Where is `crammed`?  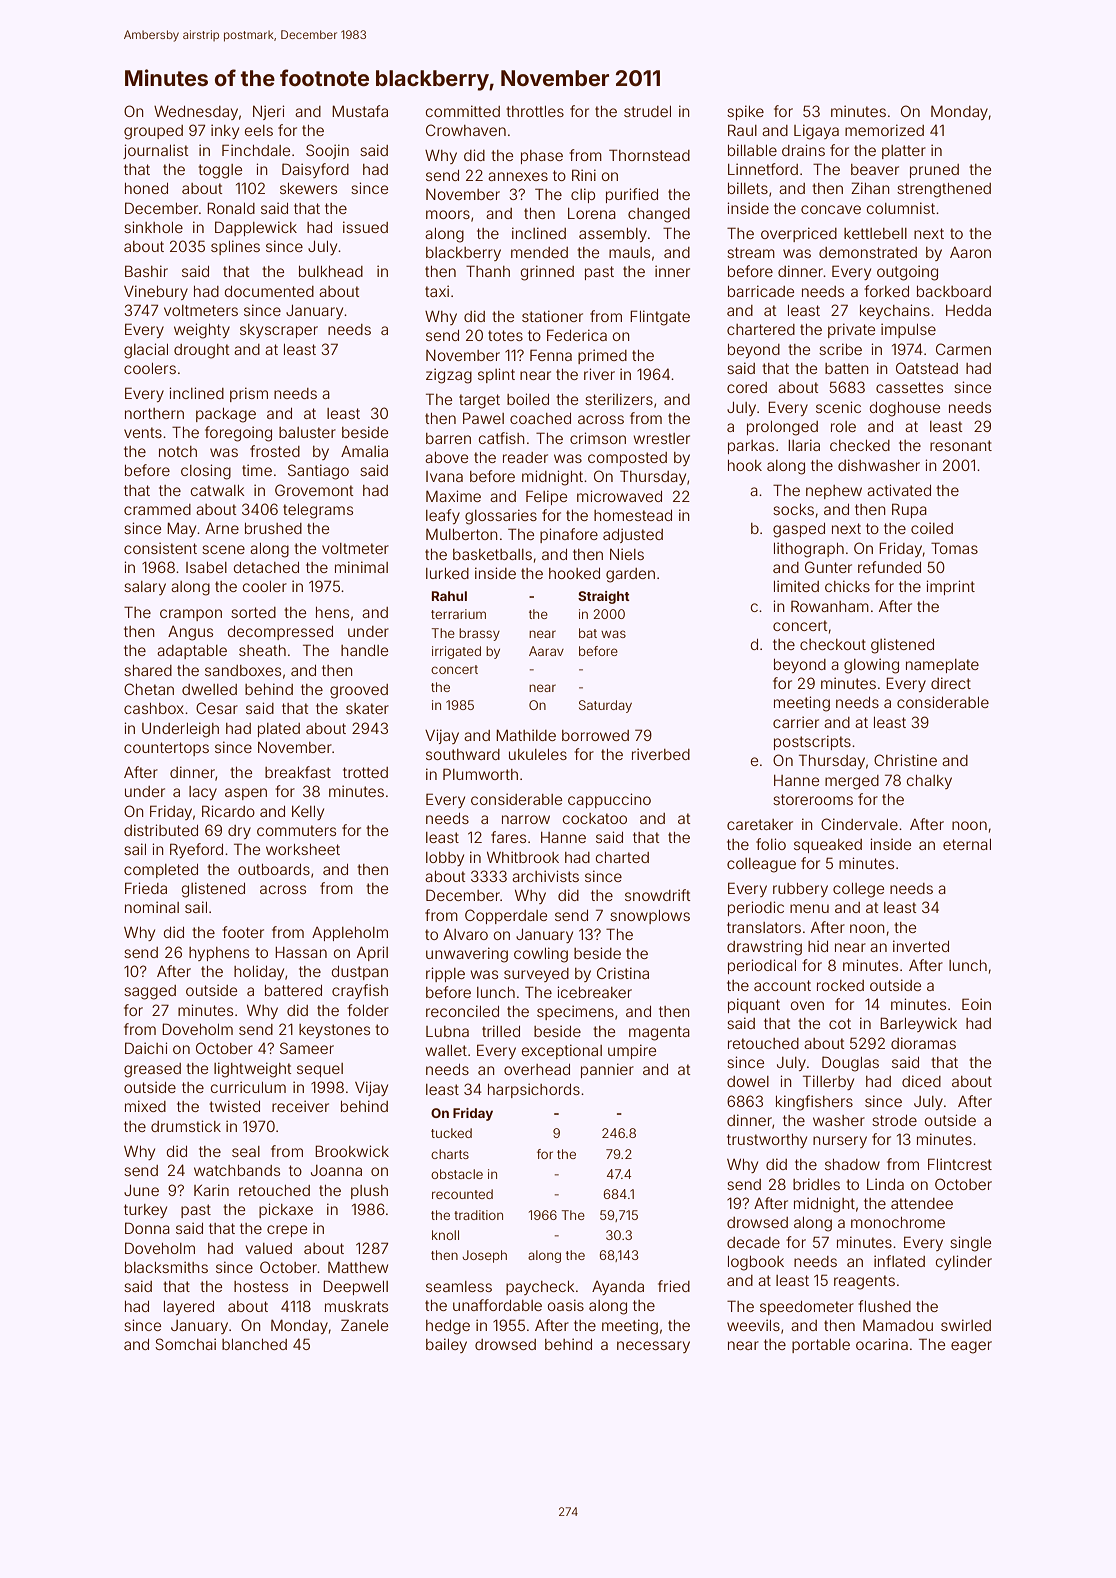 crammed is located at coordinates (157, 509).
